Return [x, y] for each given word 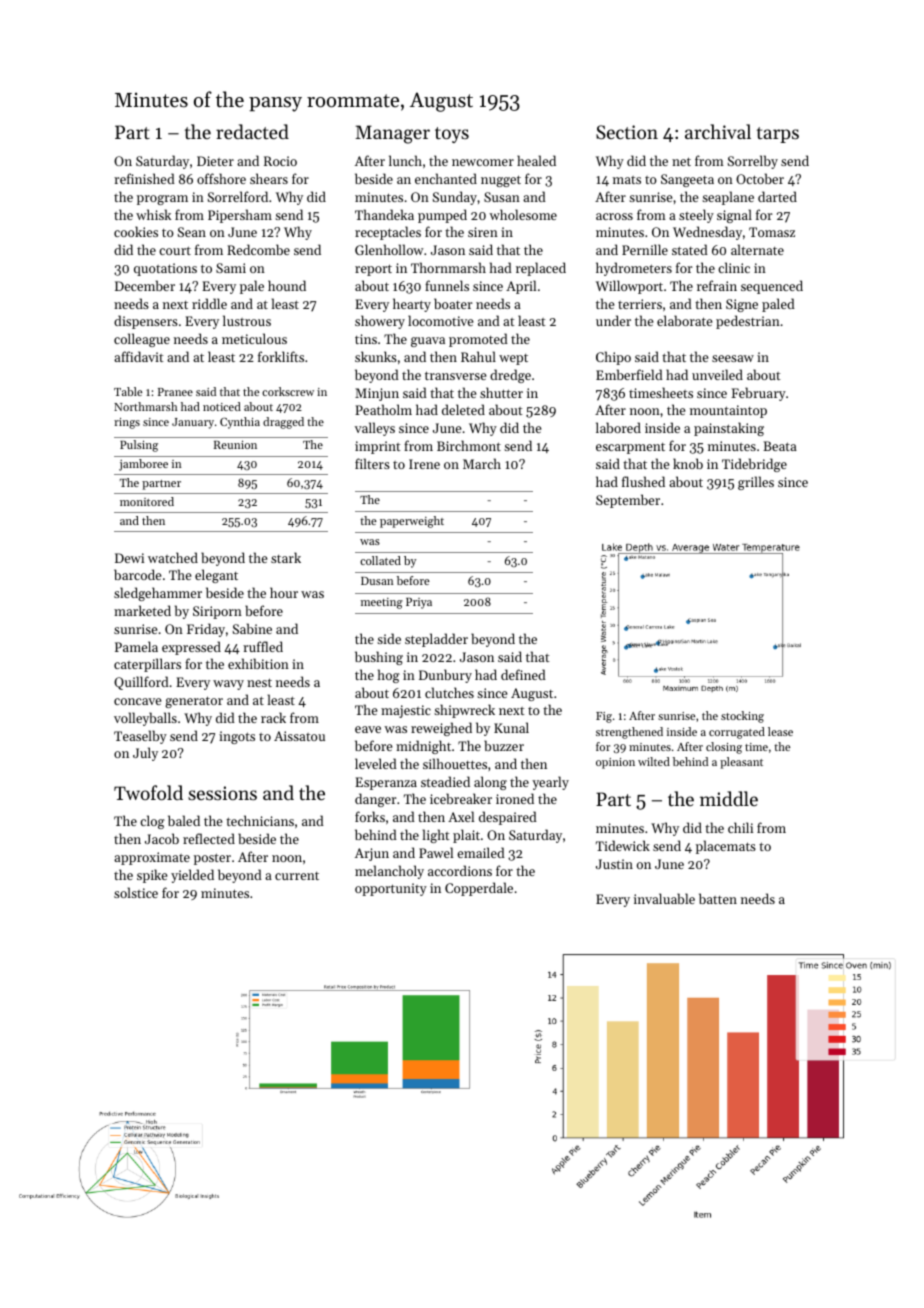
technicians [260, 820]
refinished [144, 178]
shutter [501, 392]
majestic [406, 711]
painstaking [729, 429]
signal [734, 216]
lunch [405, 160]
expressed [191, 648]
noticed [222, 406]
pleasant [741, 763]
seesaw [733, 358]
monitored [147, 501]
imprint [378, 447]
